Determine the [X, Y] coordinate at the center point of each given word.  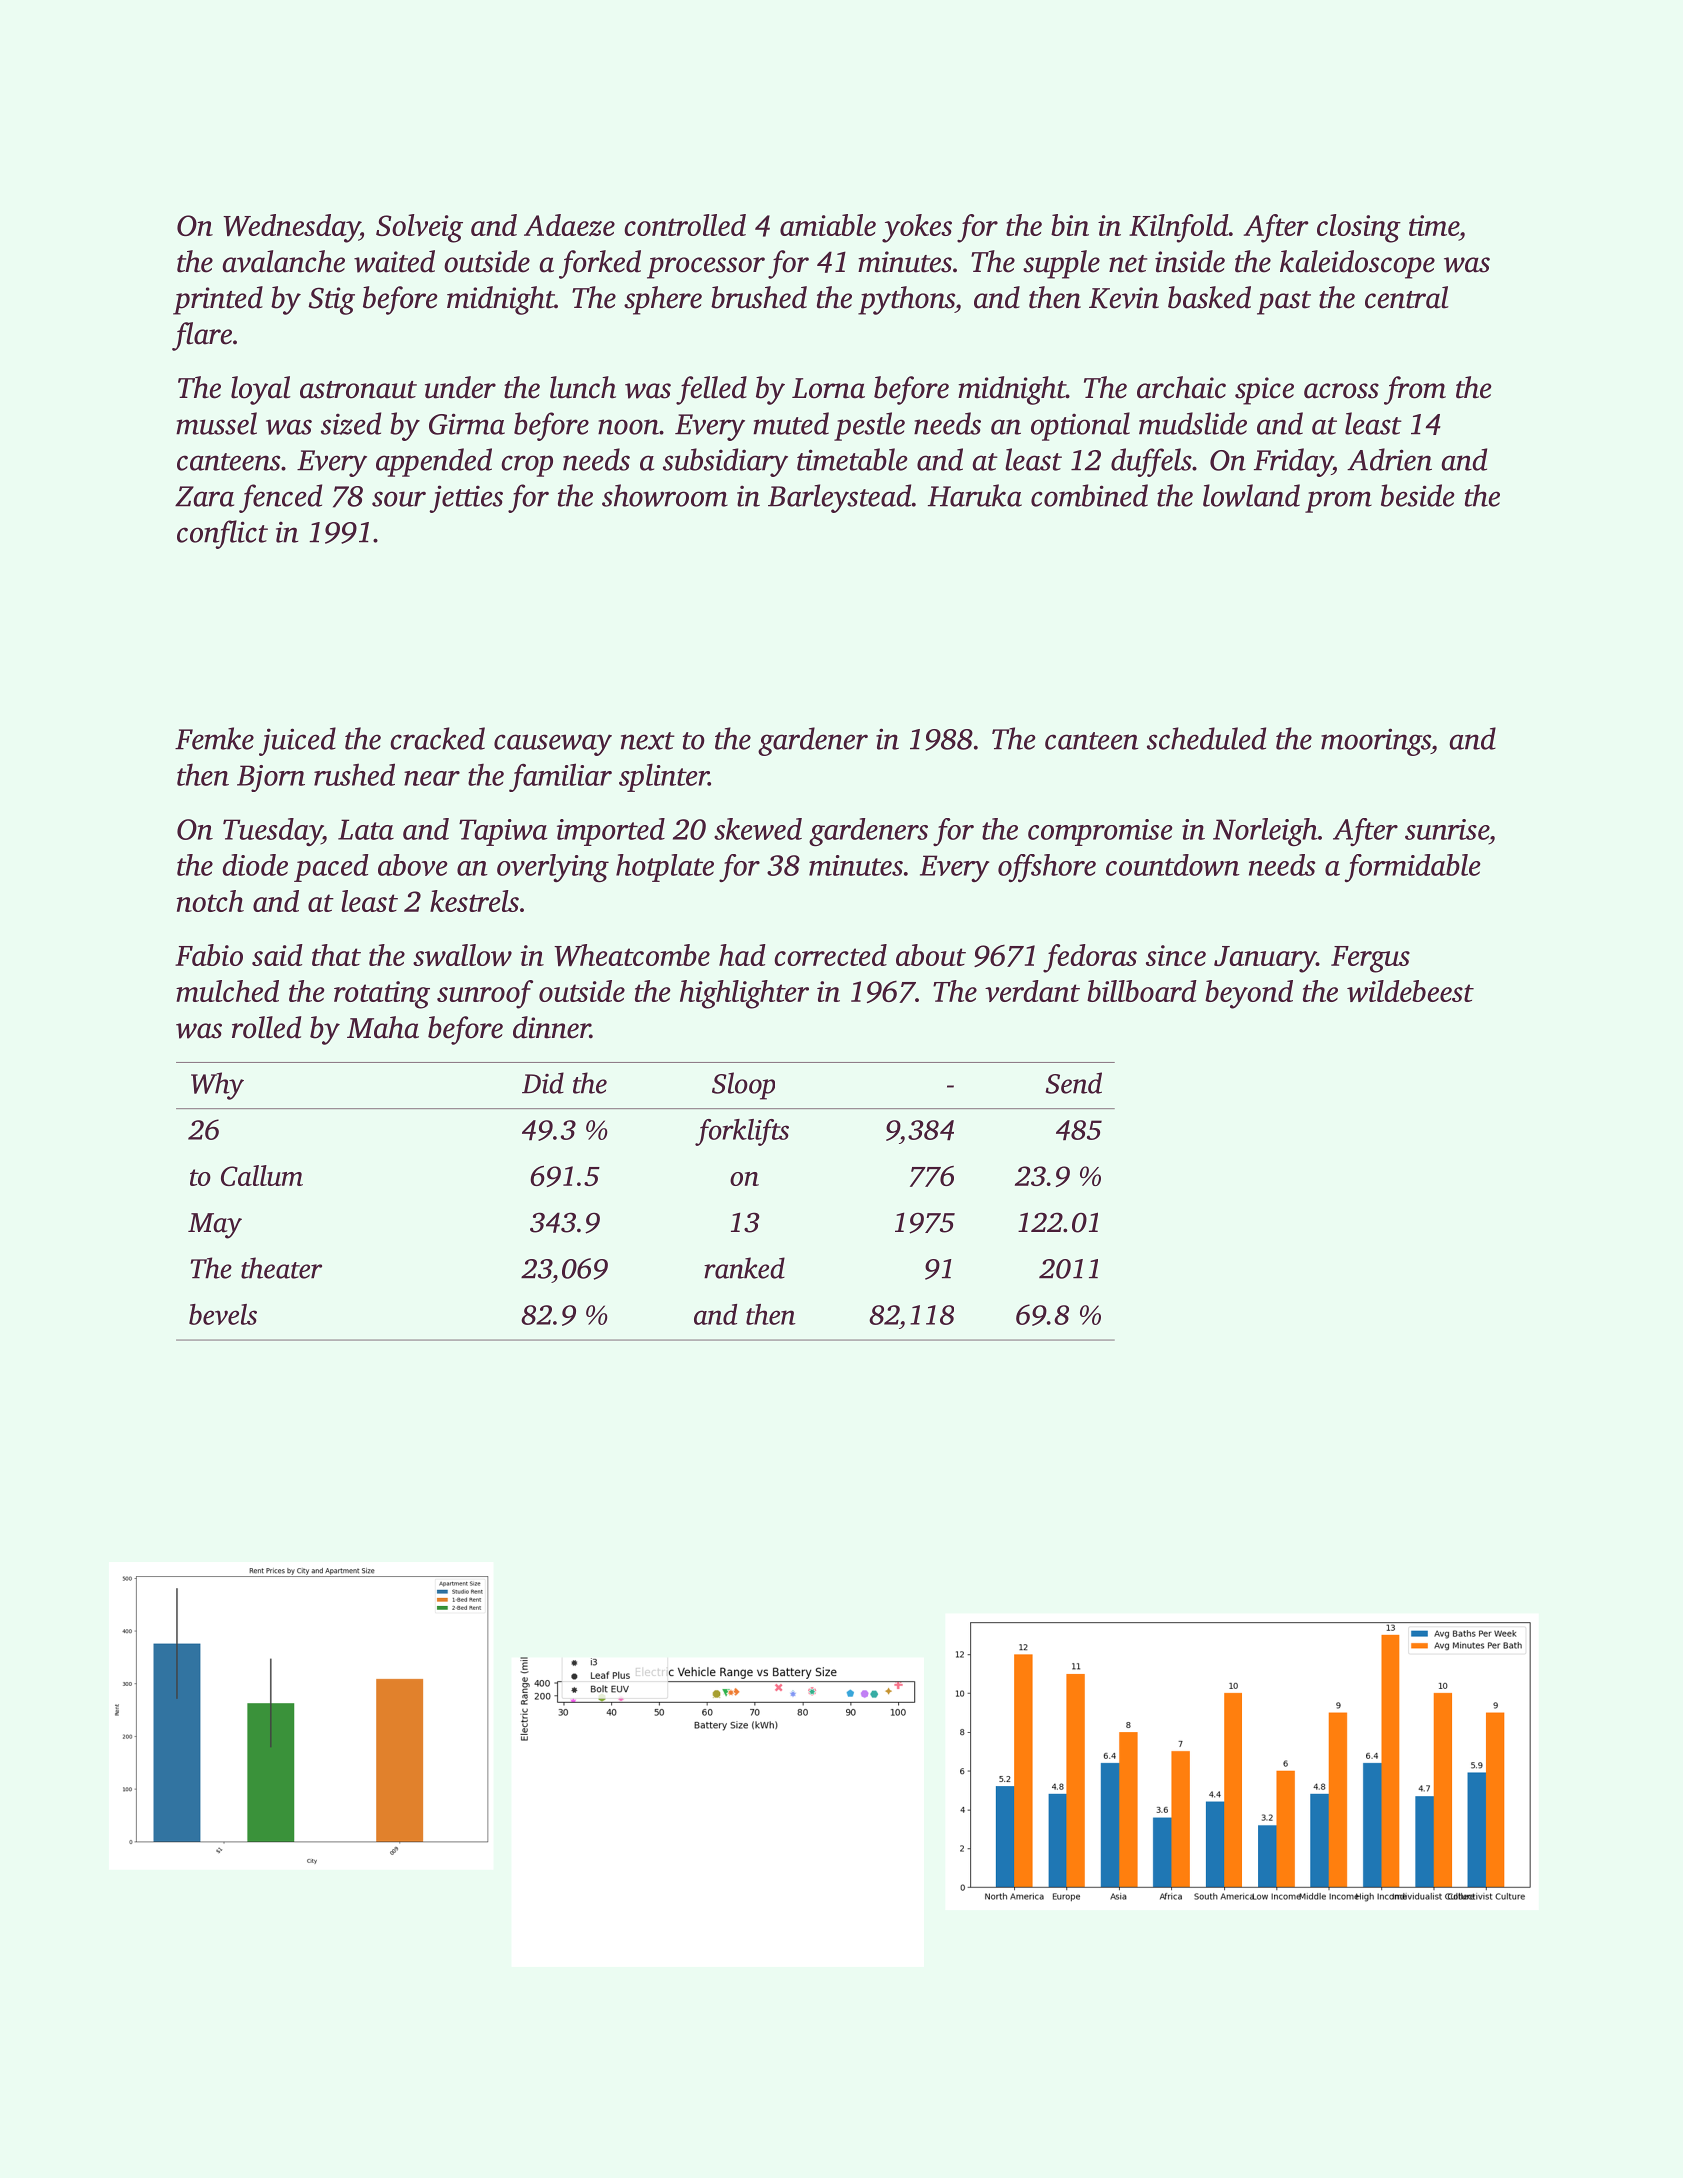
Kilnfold [1179, 228]
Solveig [419, 228]
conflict [222, 534]
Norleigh [1265, 832]
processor [706, 268]
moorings [1376, 742]
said [277, 955]
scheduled [1206, 738]
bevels [223, 1314]
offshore [1047, 868]
